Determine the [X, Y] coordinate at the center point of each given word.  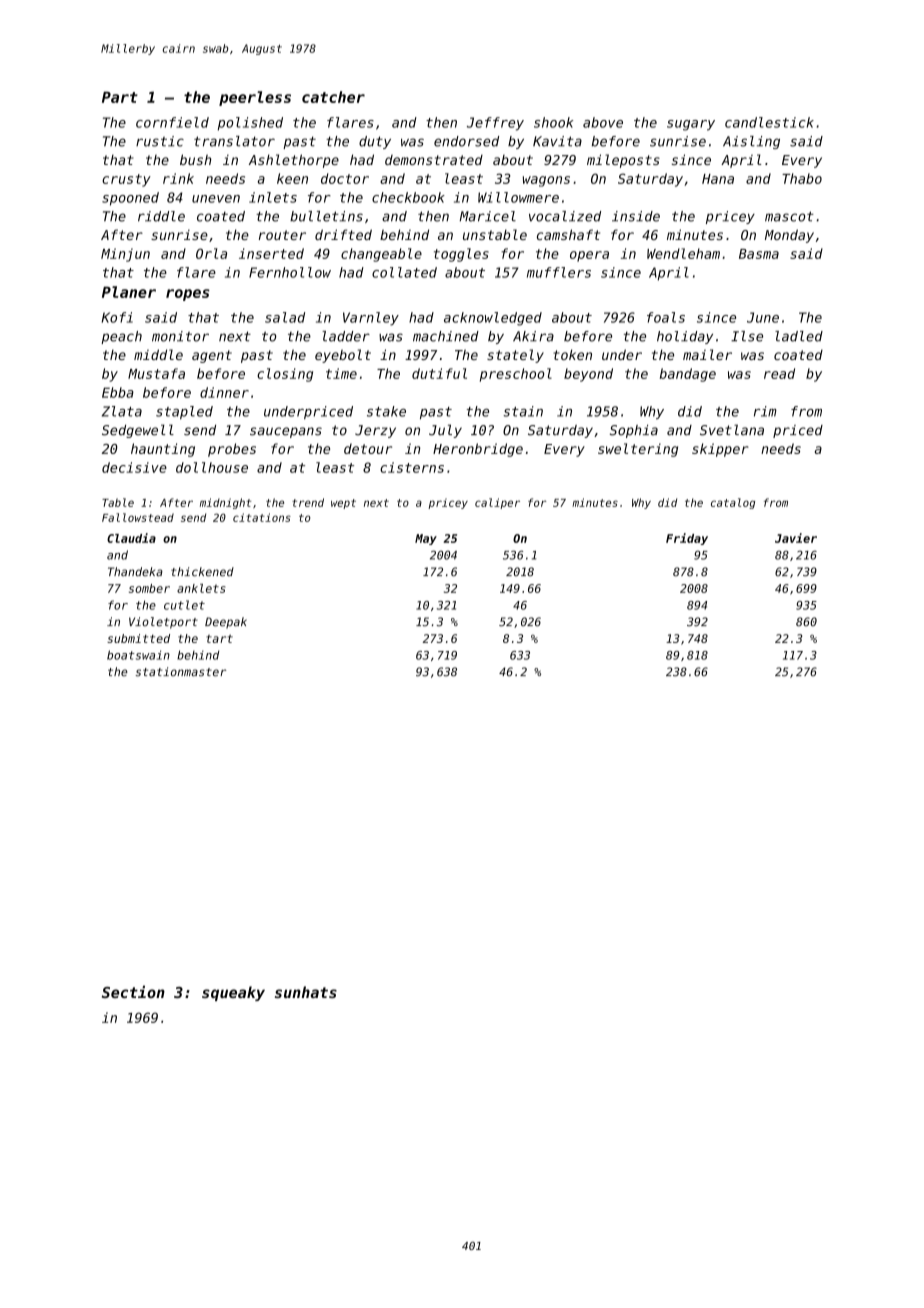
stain [523, 411]
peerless [255, 98]
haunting [163, 450]
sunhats [306, 992]
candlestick [769, 122]
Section [133, 991]
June [763, 317]
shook [553, 122]
